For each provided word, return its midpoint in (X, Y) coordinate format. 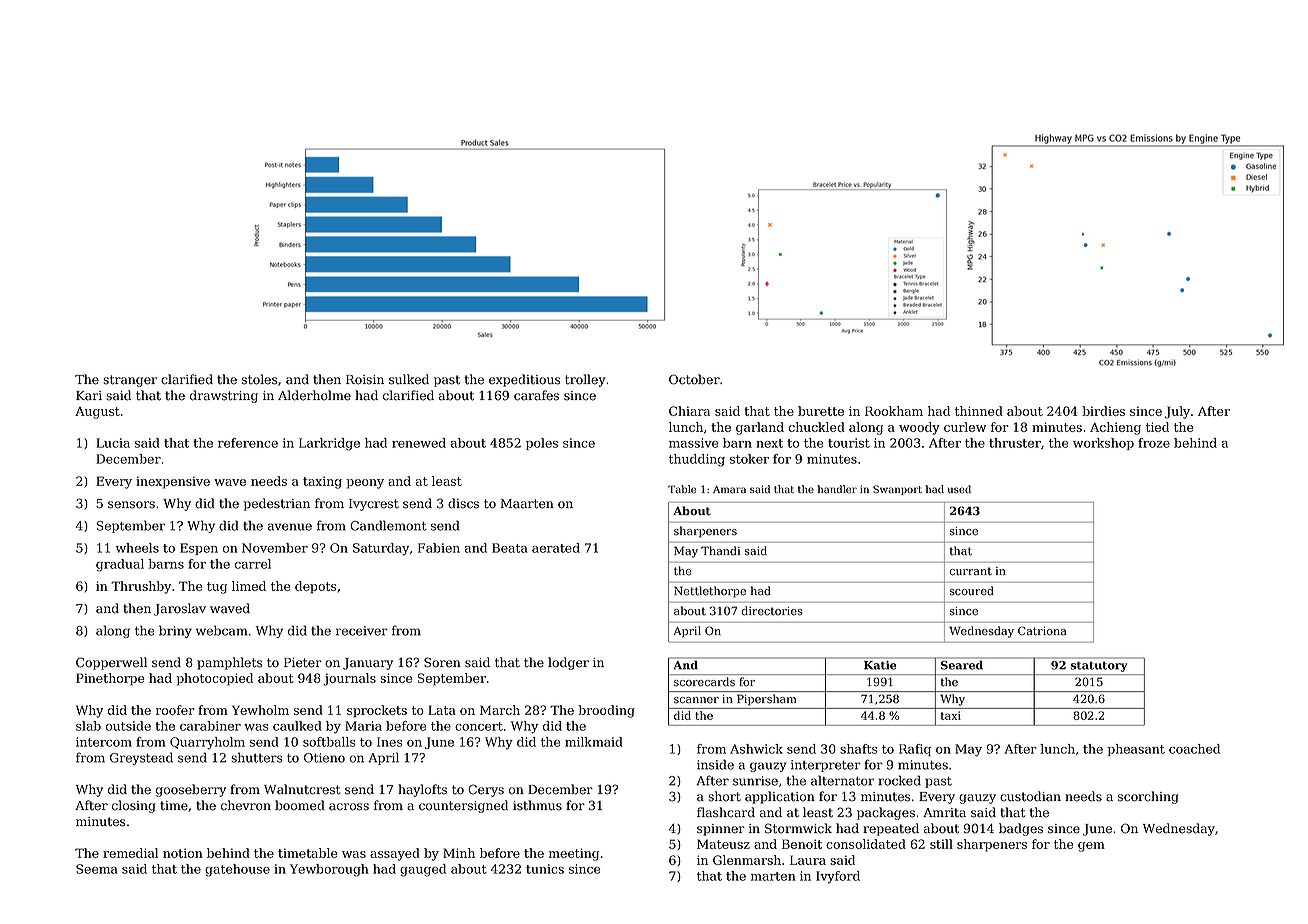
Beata (510, 548)
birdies (1103, 411)
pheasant (1136, 750)
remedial (130, 853)
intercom (104, 742)
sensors (131, 505)
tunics (545, 869)
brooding (606, 711)
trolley (585, 380)
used (959, 489)
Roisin (365, 380)
